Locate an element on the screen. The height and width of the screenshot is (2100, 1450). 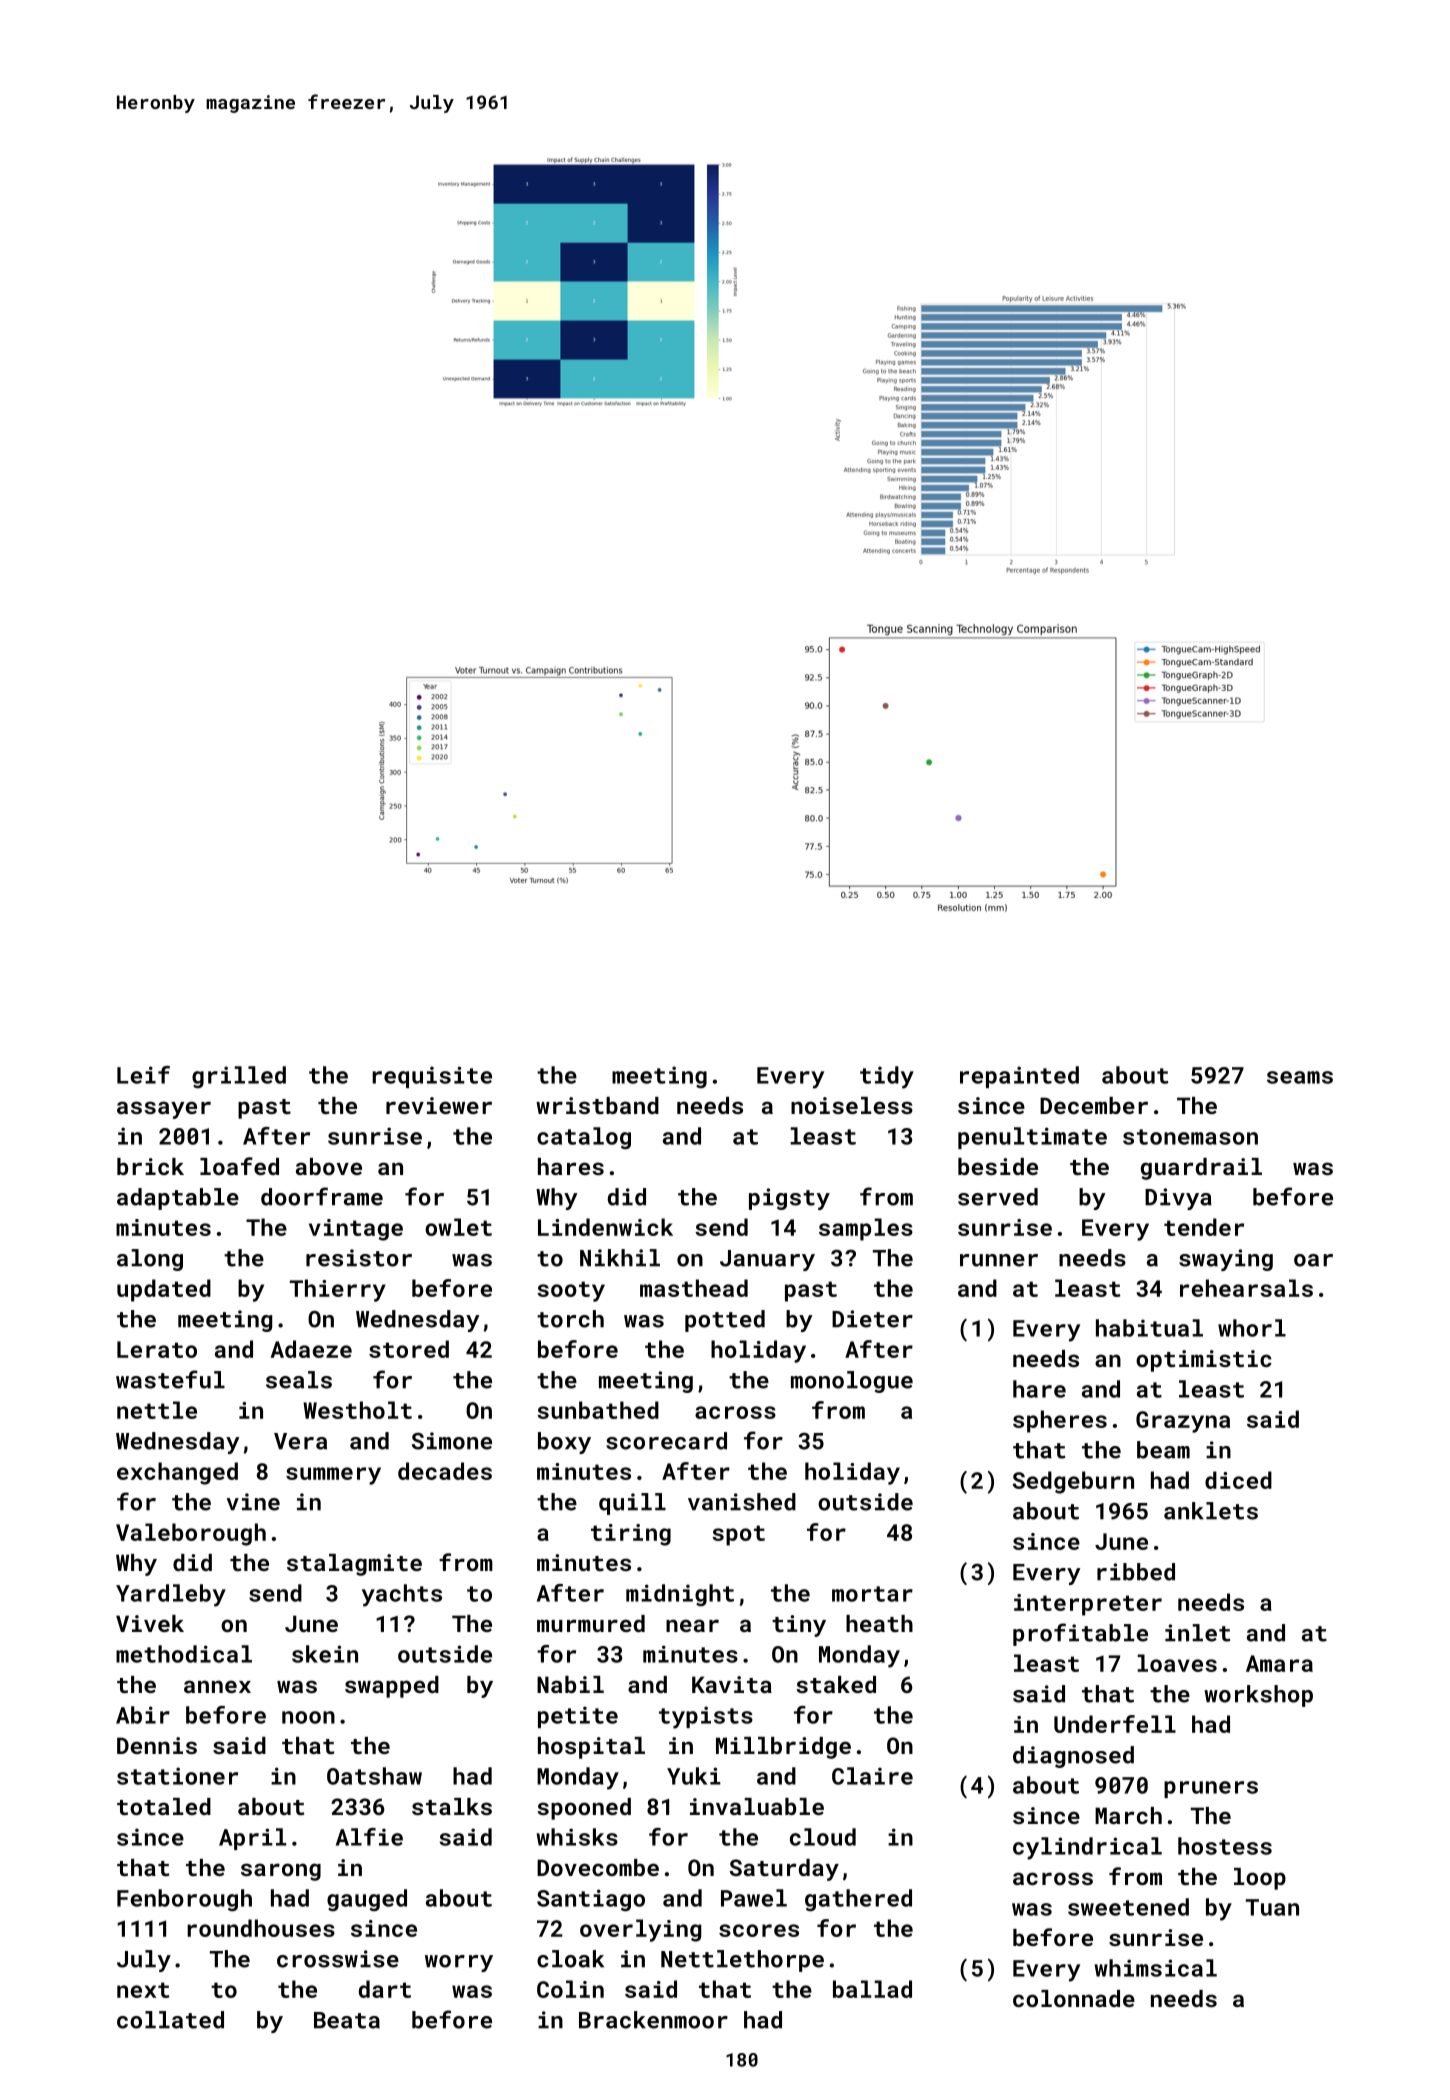
interpreter is located at coordinates (1088, 1605).
